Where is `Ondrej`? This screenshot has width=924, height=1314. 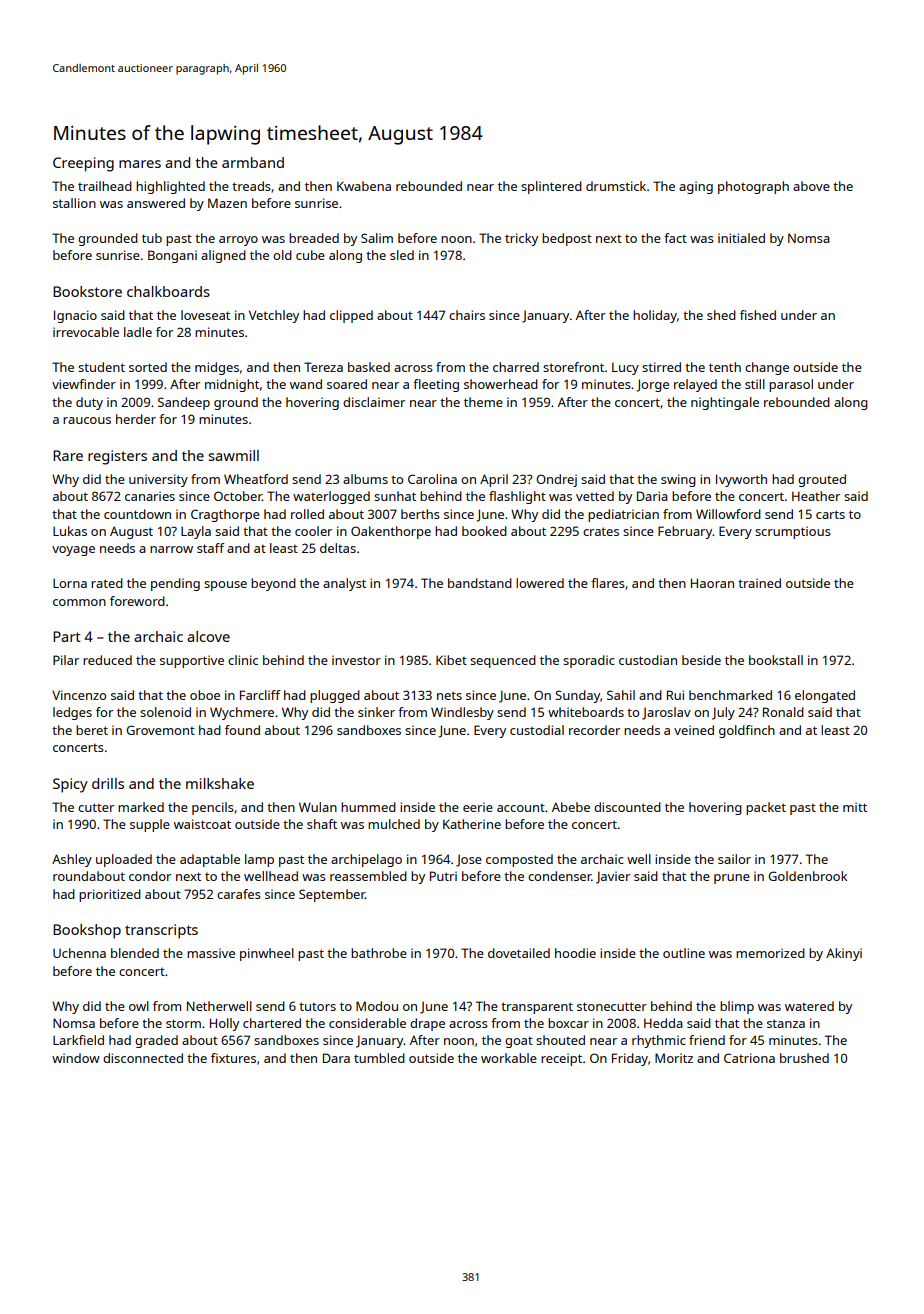
Ondrej is located at coordinates (556, 480).
